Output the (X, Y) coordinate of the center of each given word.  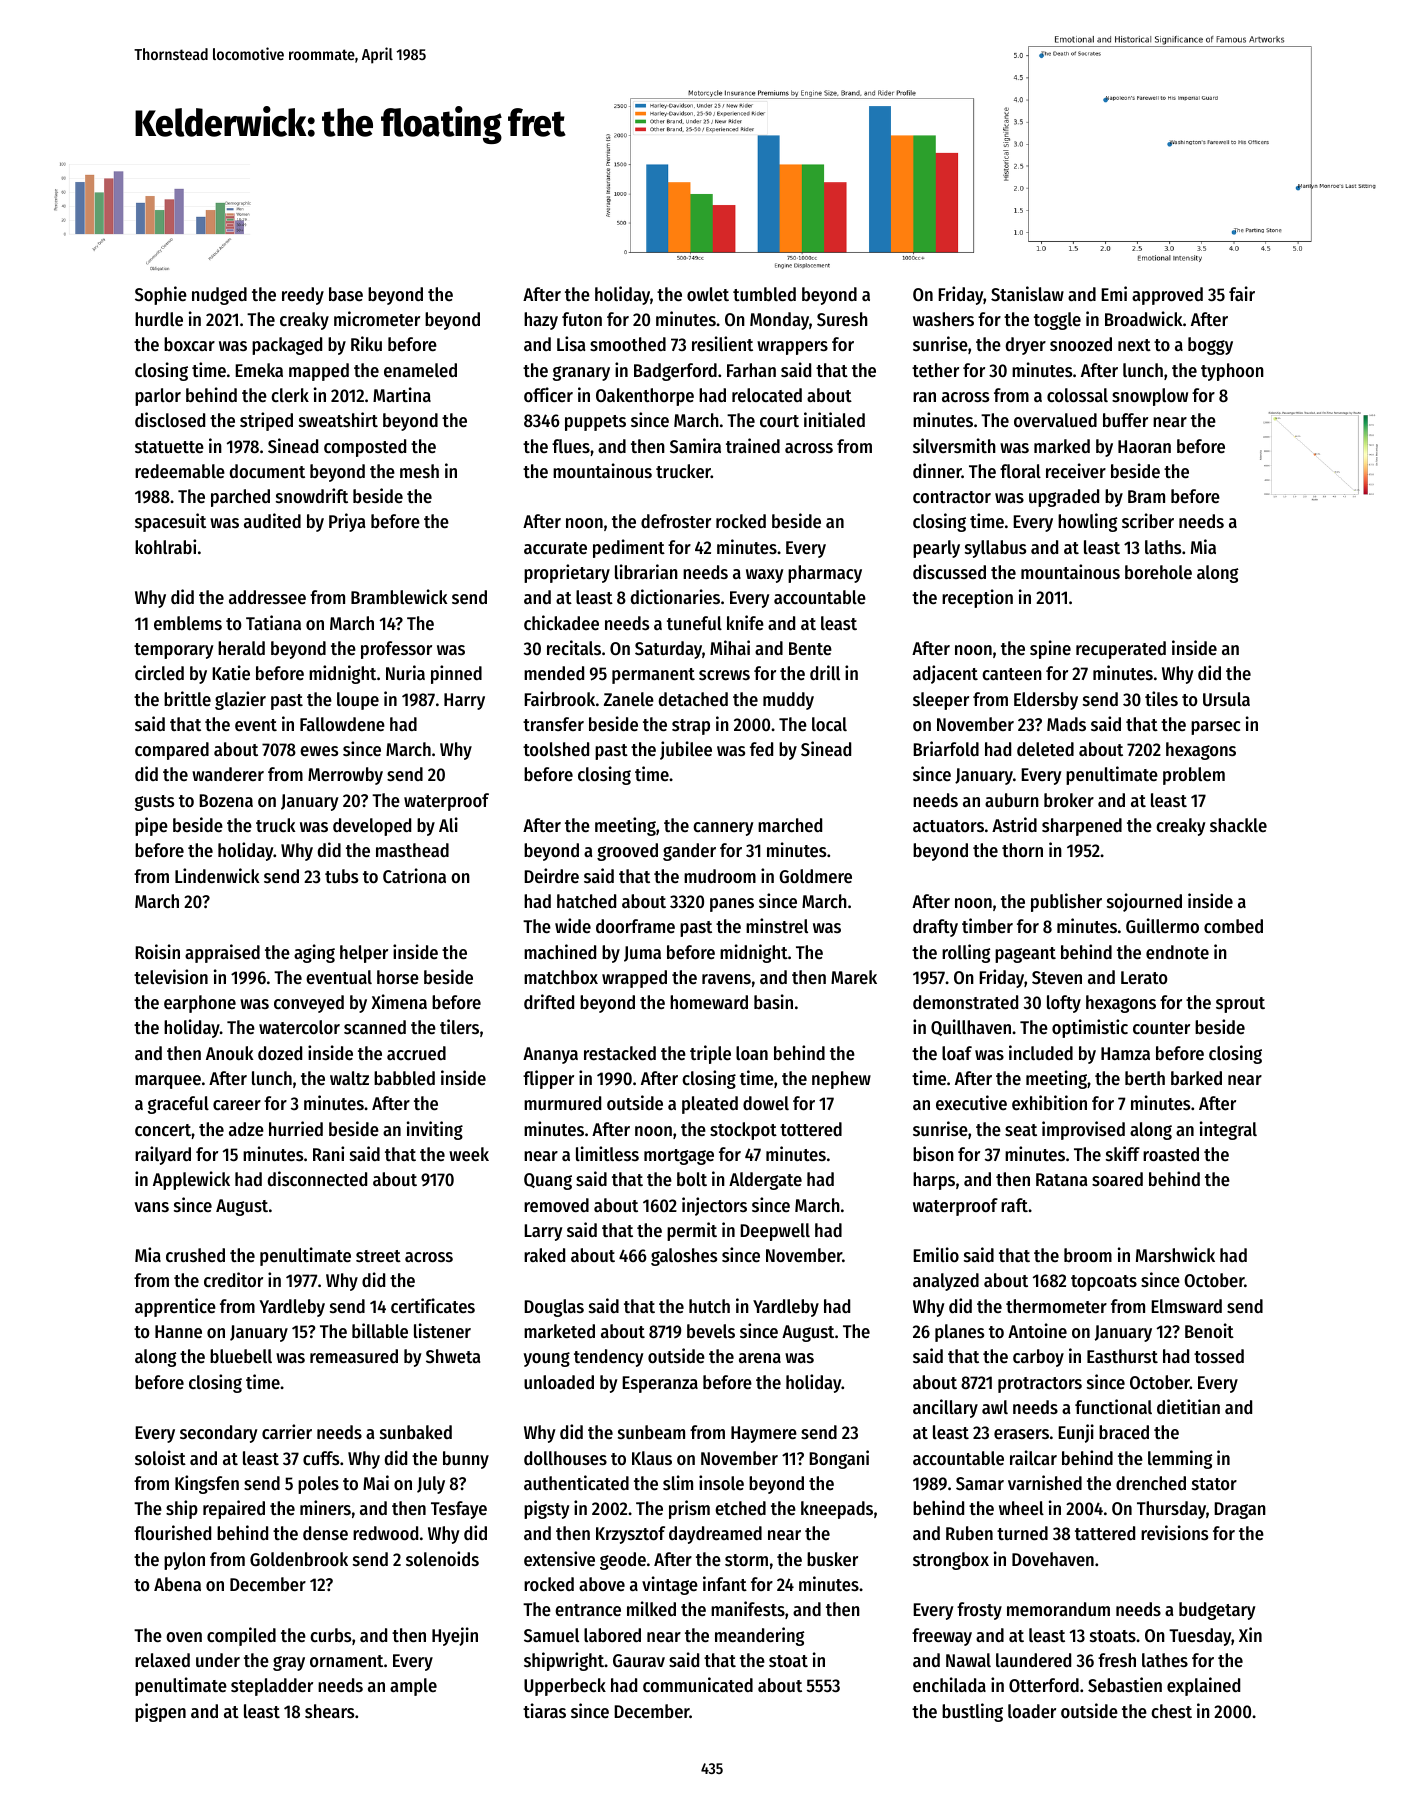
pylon (184, 1561)
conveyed (309, 1004)
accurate (555, 548)
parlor (158, 397)
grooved (627, 852)
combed (1233, 926)
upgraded (1064, 498)
